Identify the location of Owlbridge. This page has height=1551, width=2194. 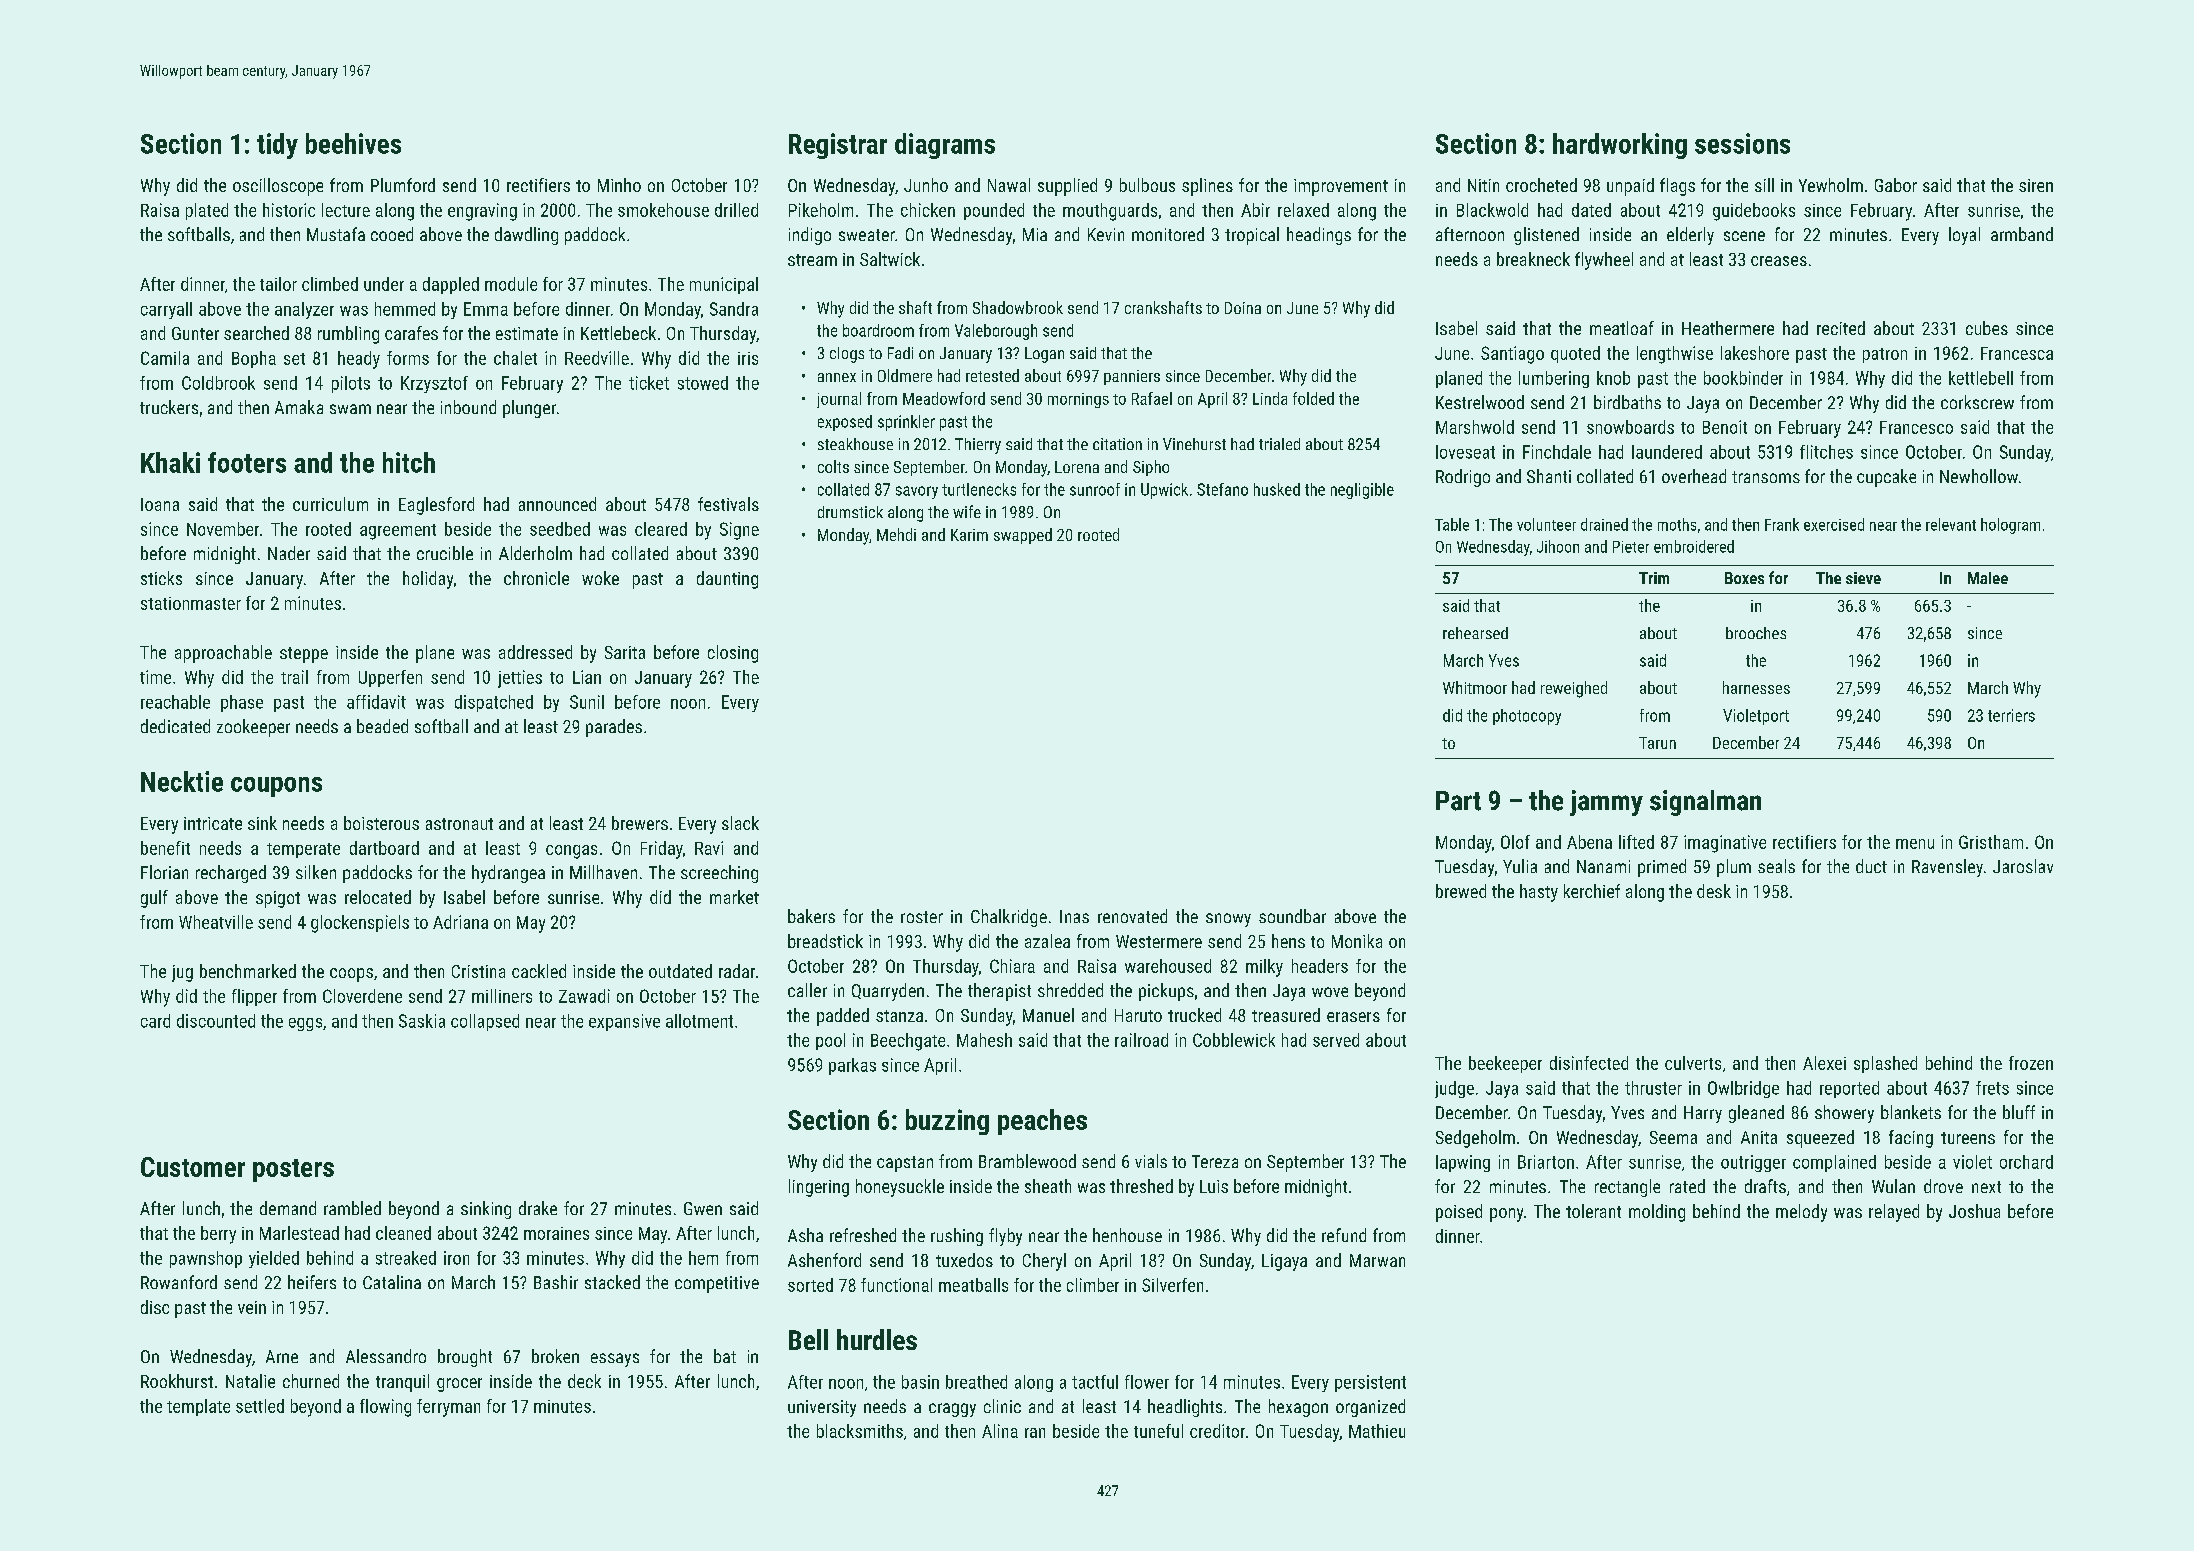
(1743, 1089).
